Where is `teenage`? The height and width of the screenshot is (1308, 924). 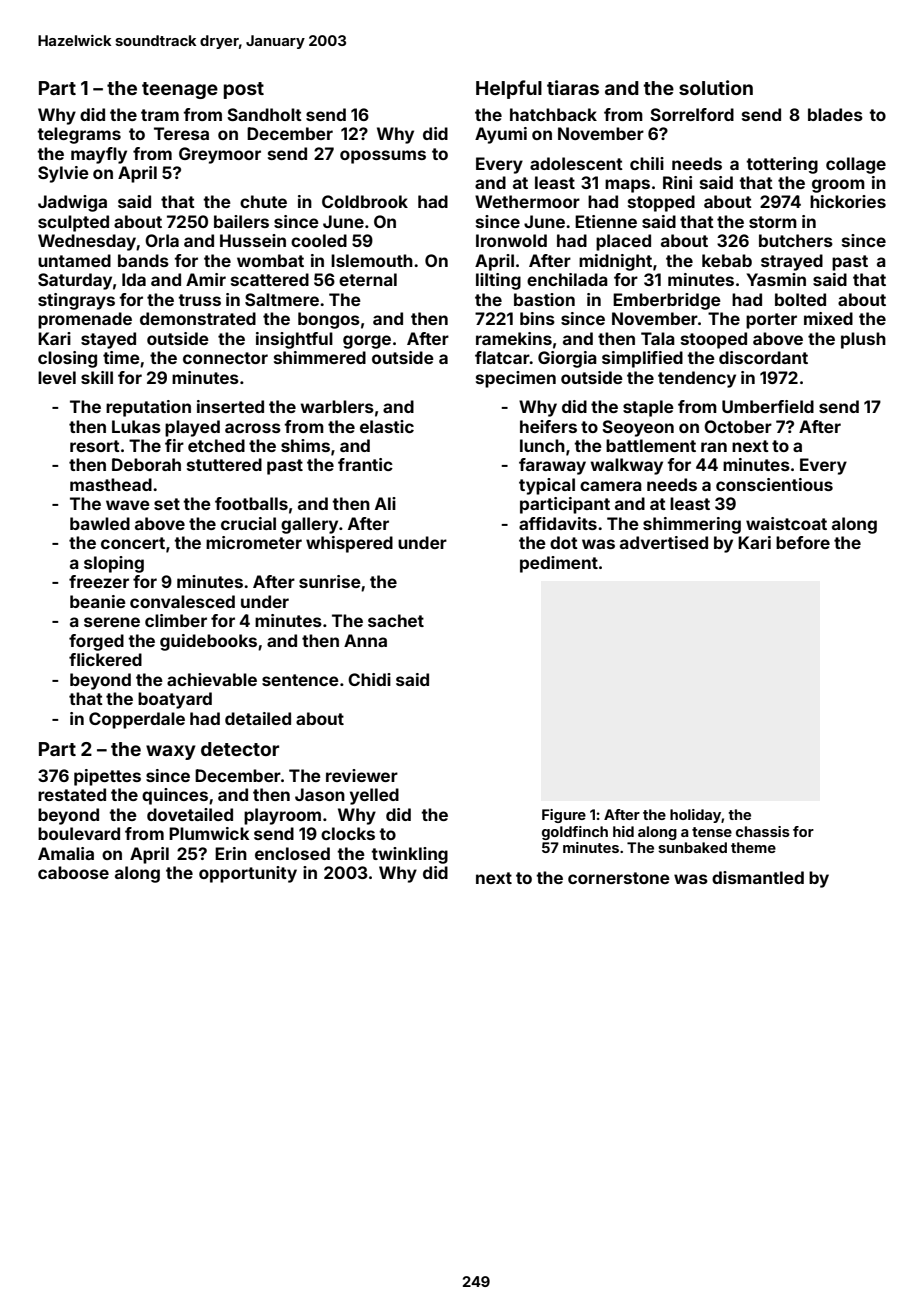 teenage is located at coordinates (180, 90).
